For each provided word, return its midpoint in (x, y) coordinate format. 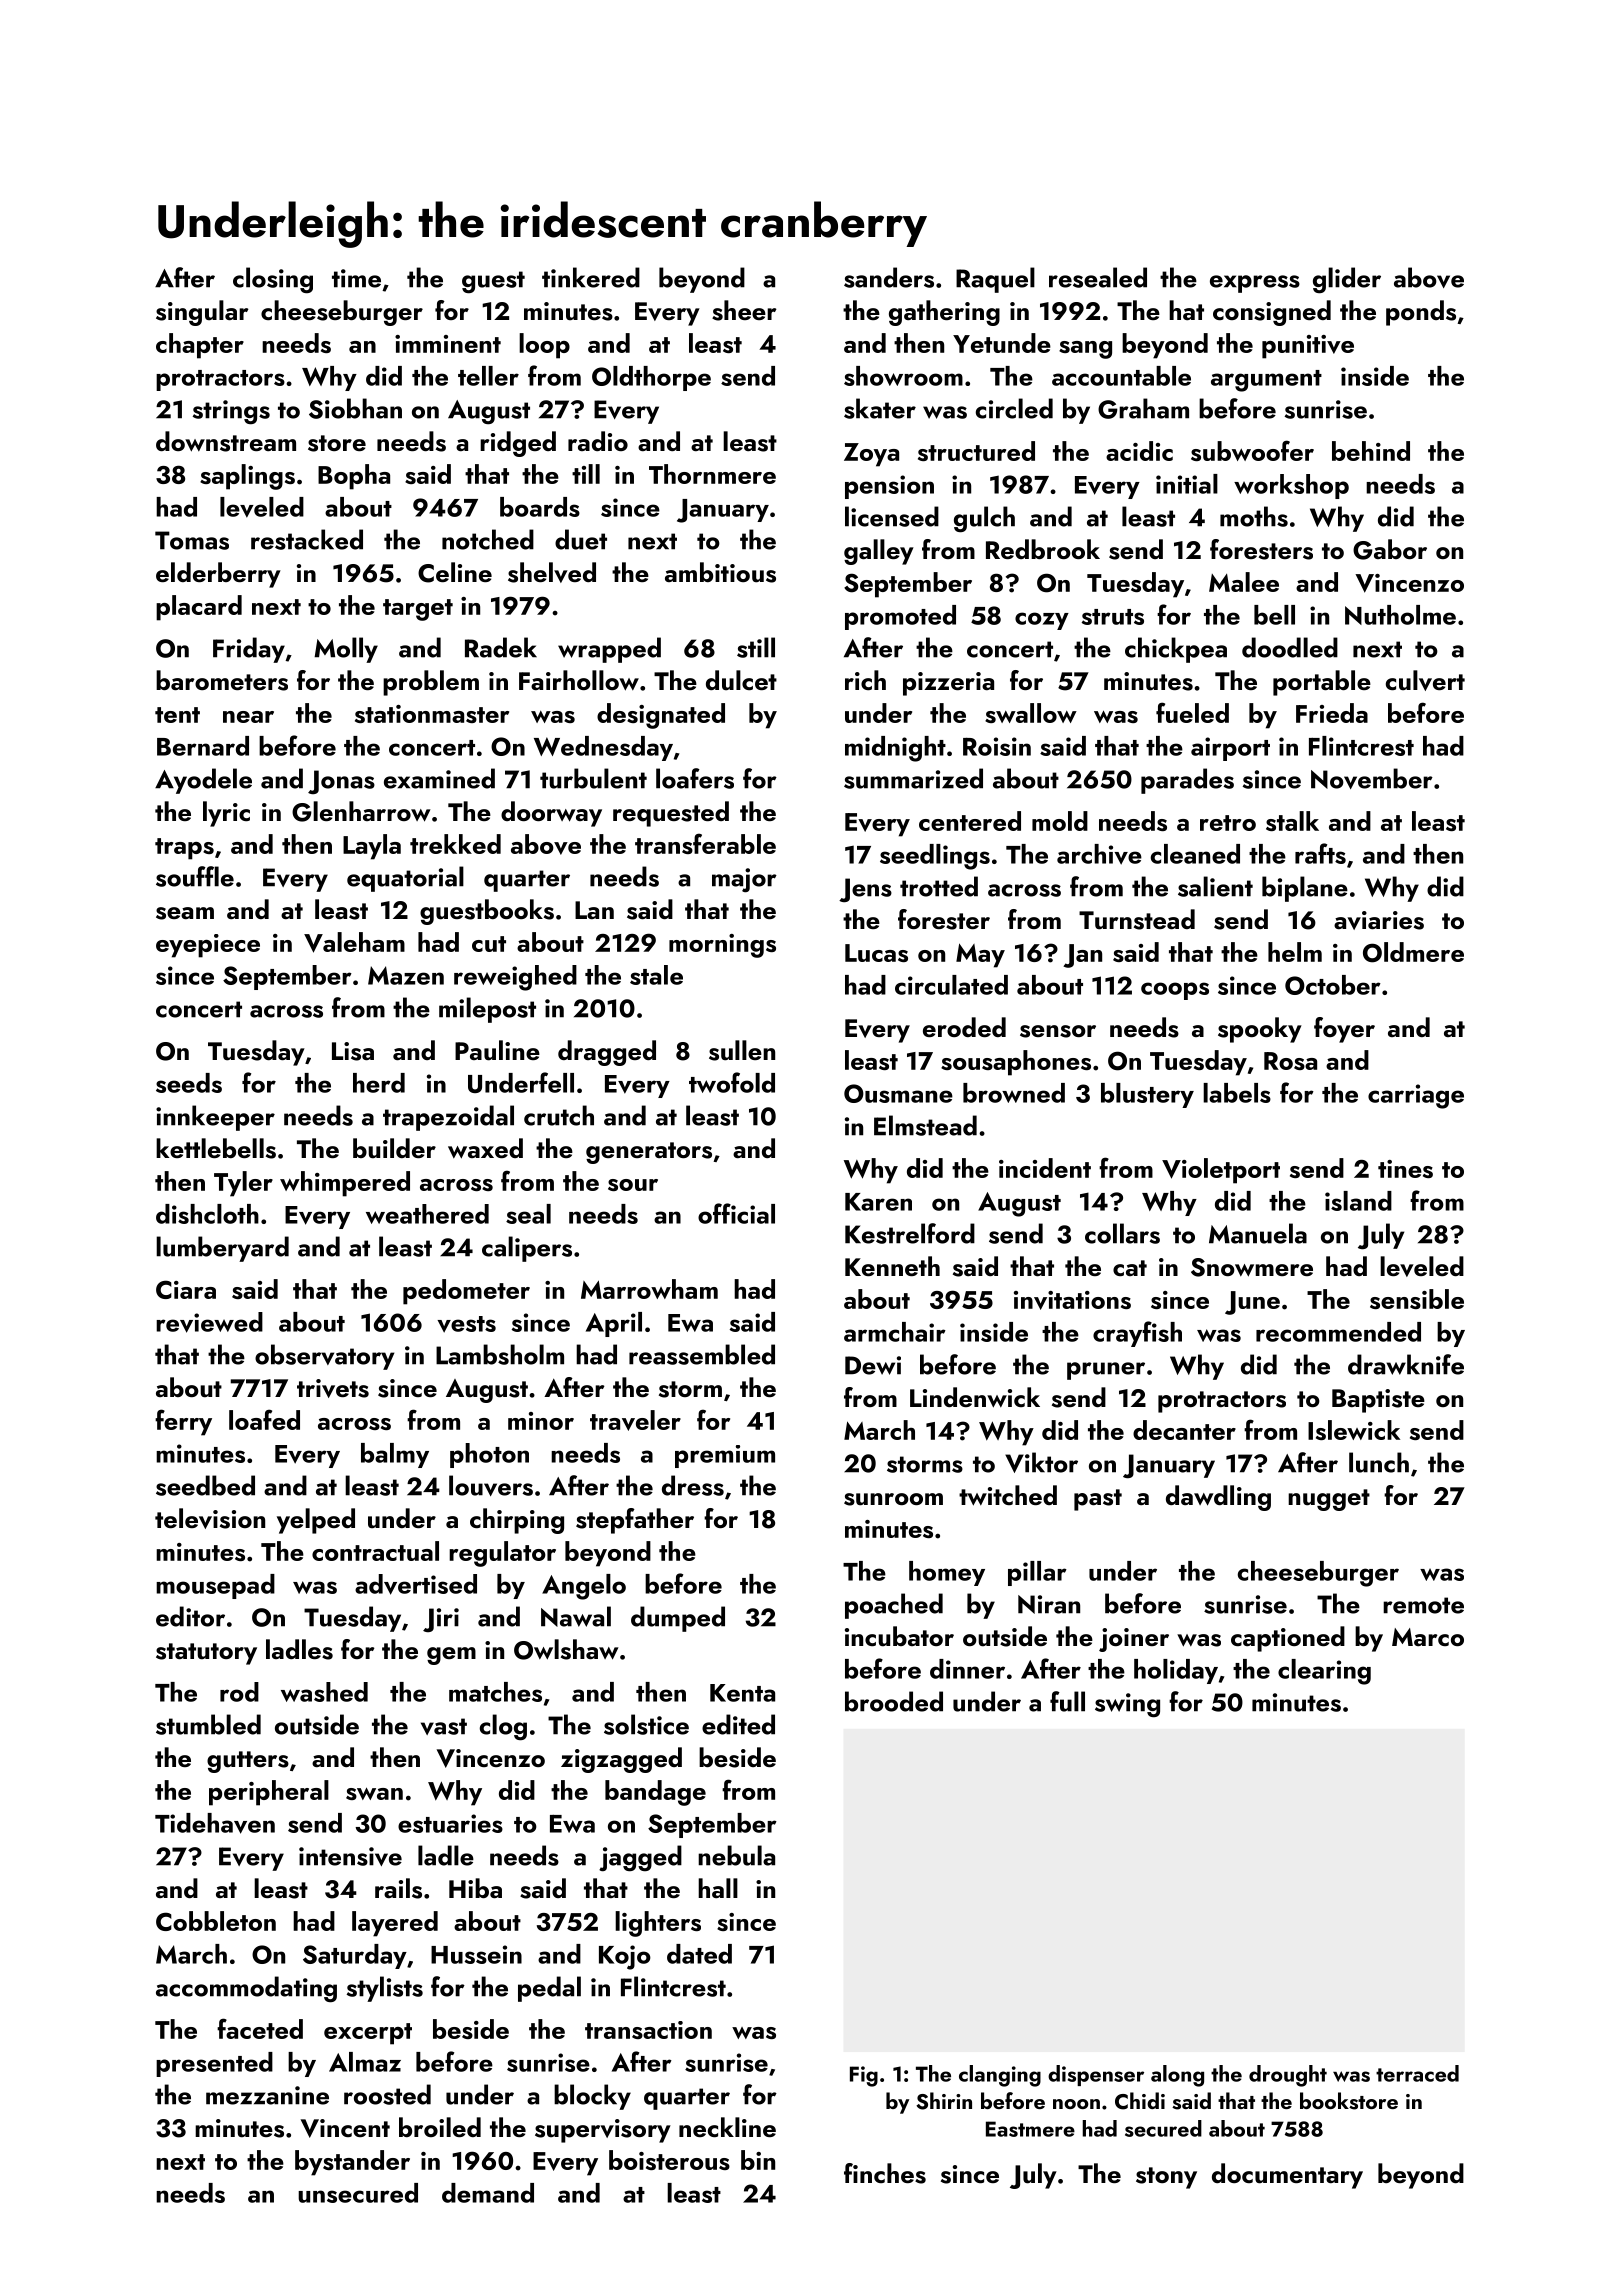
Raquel (995, 280)
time (356, 278)
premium (725, 1456)
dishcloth (207, 1214)
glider (1347, 280)
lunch (1379, 1462)
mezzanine (267, 2095)
